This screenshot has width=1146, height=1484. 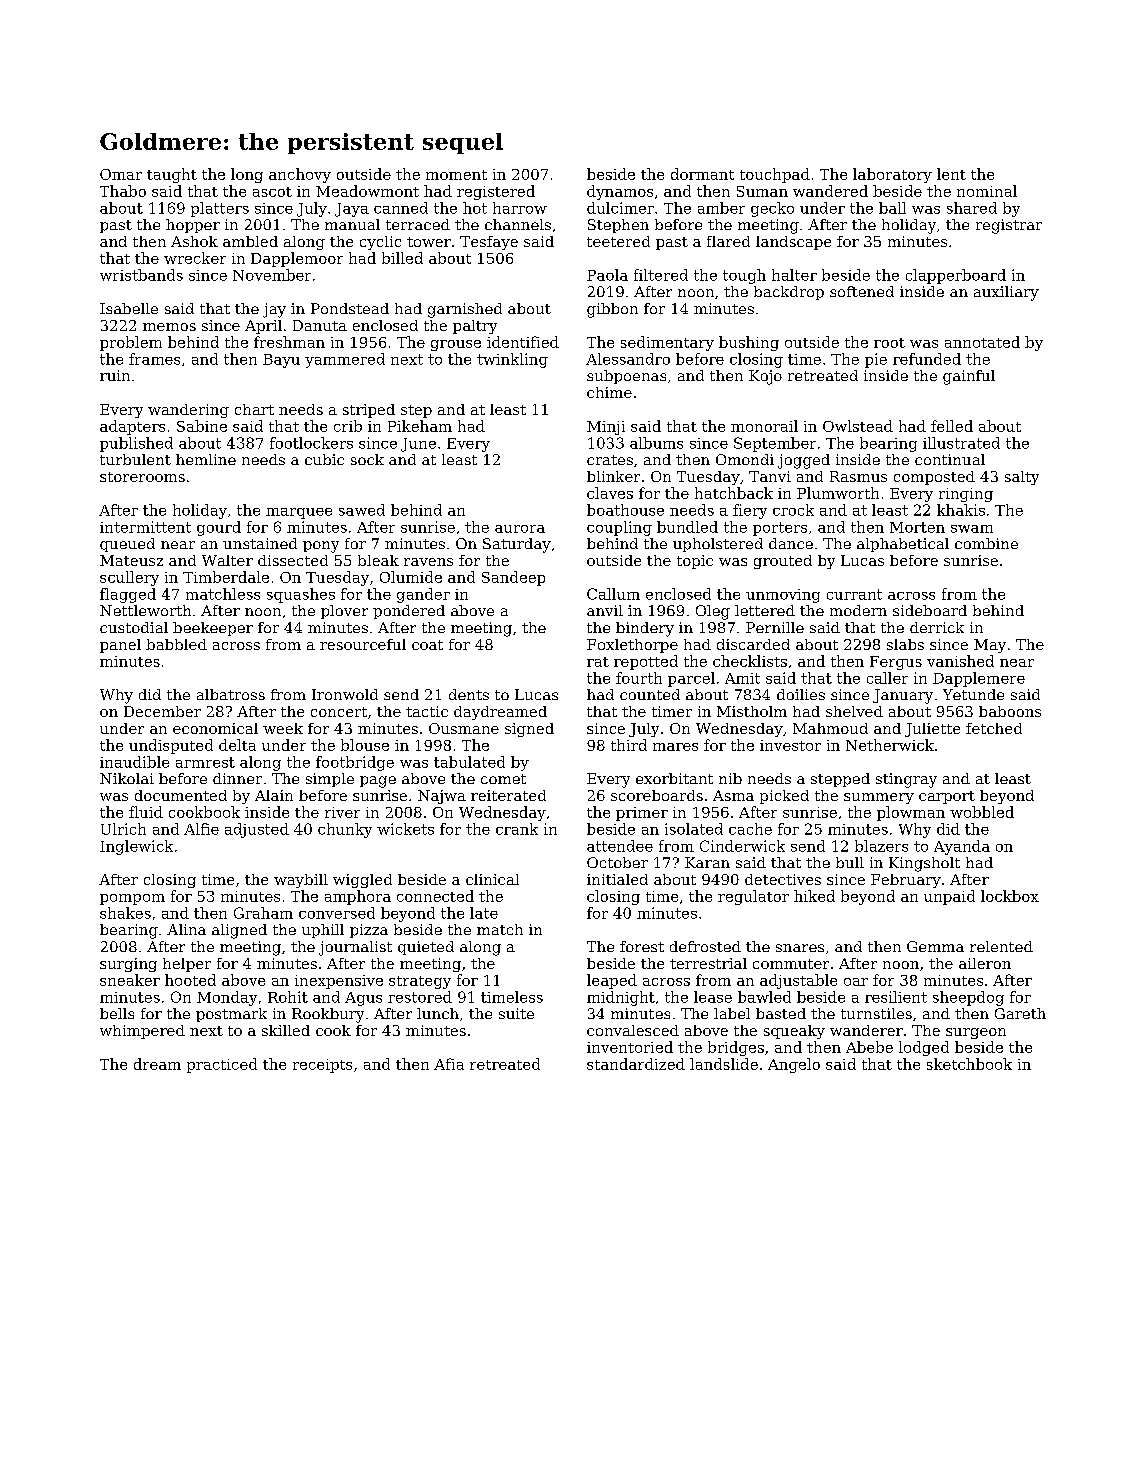 I want to click on receipts, so click(x=322, y=1066).
